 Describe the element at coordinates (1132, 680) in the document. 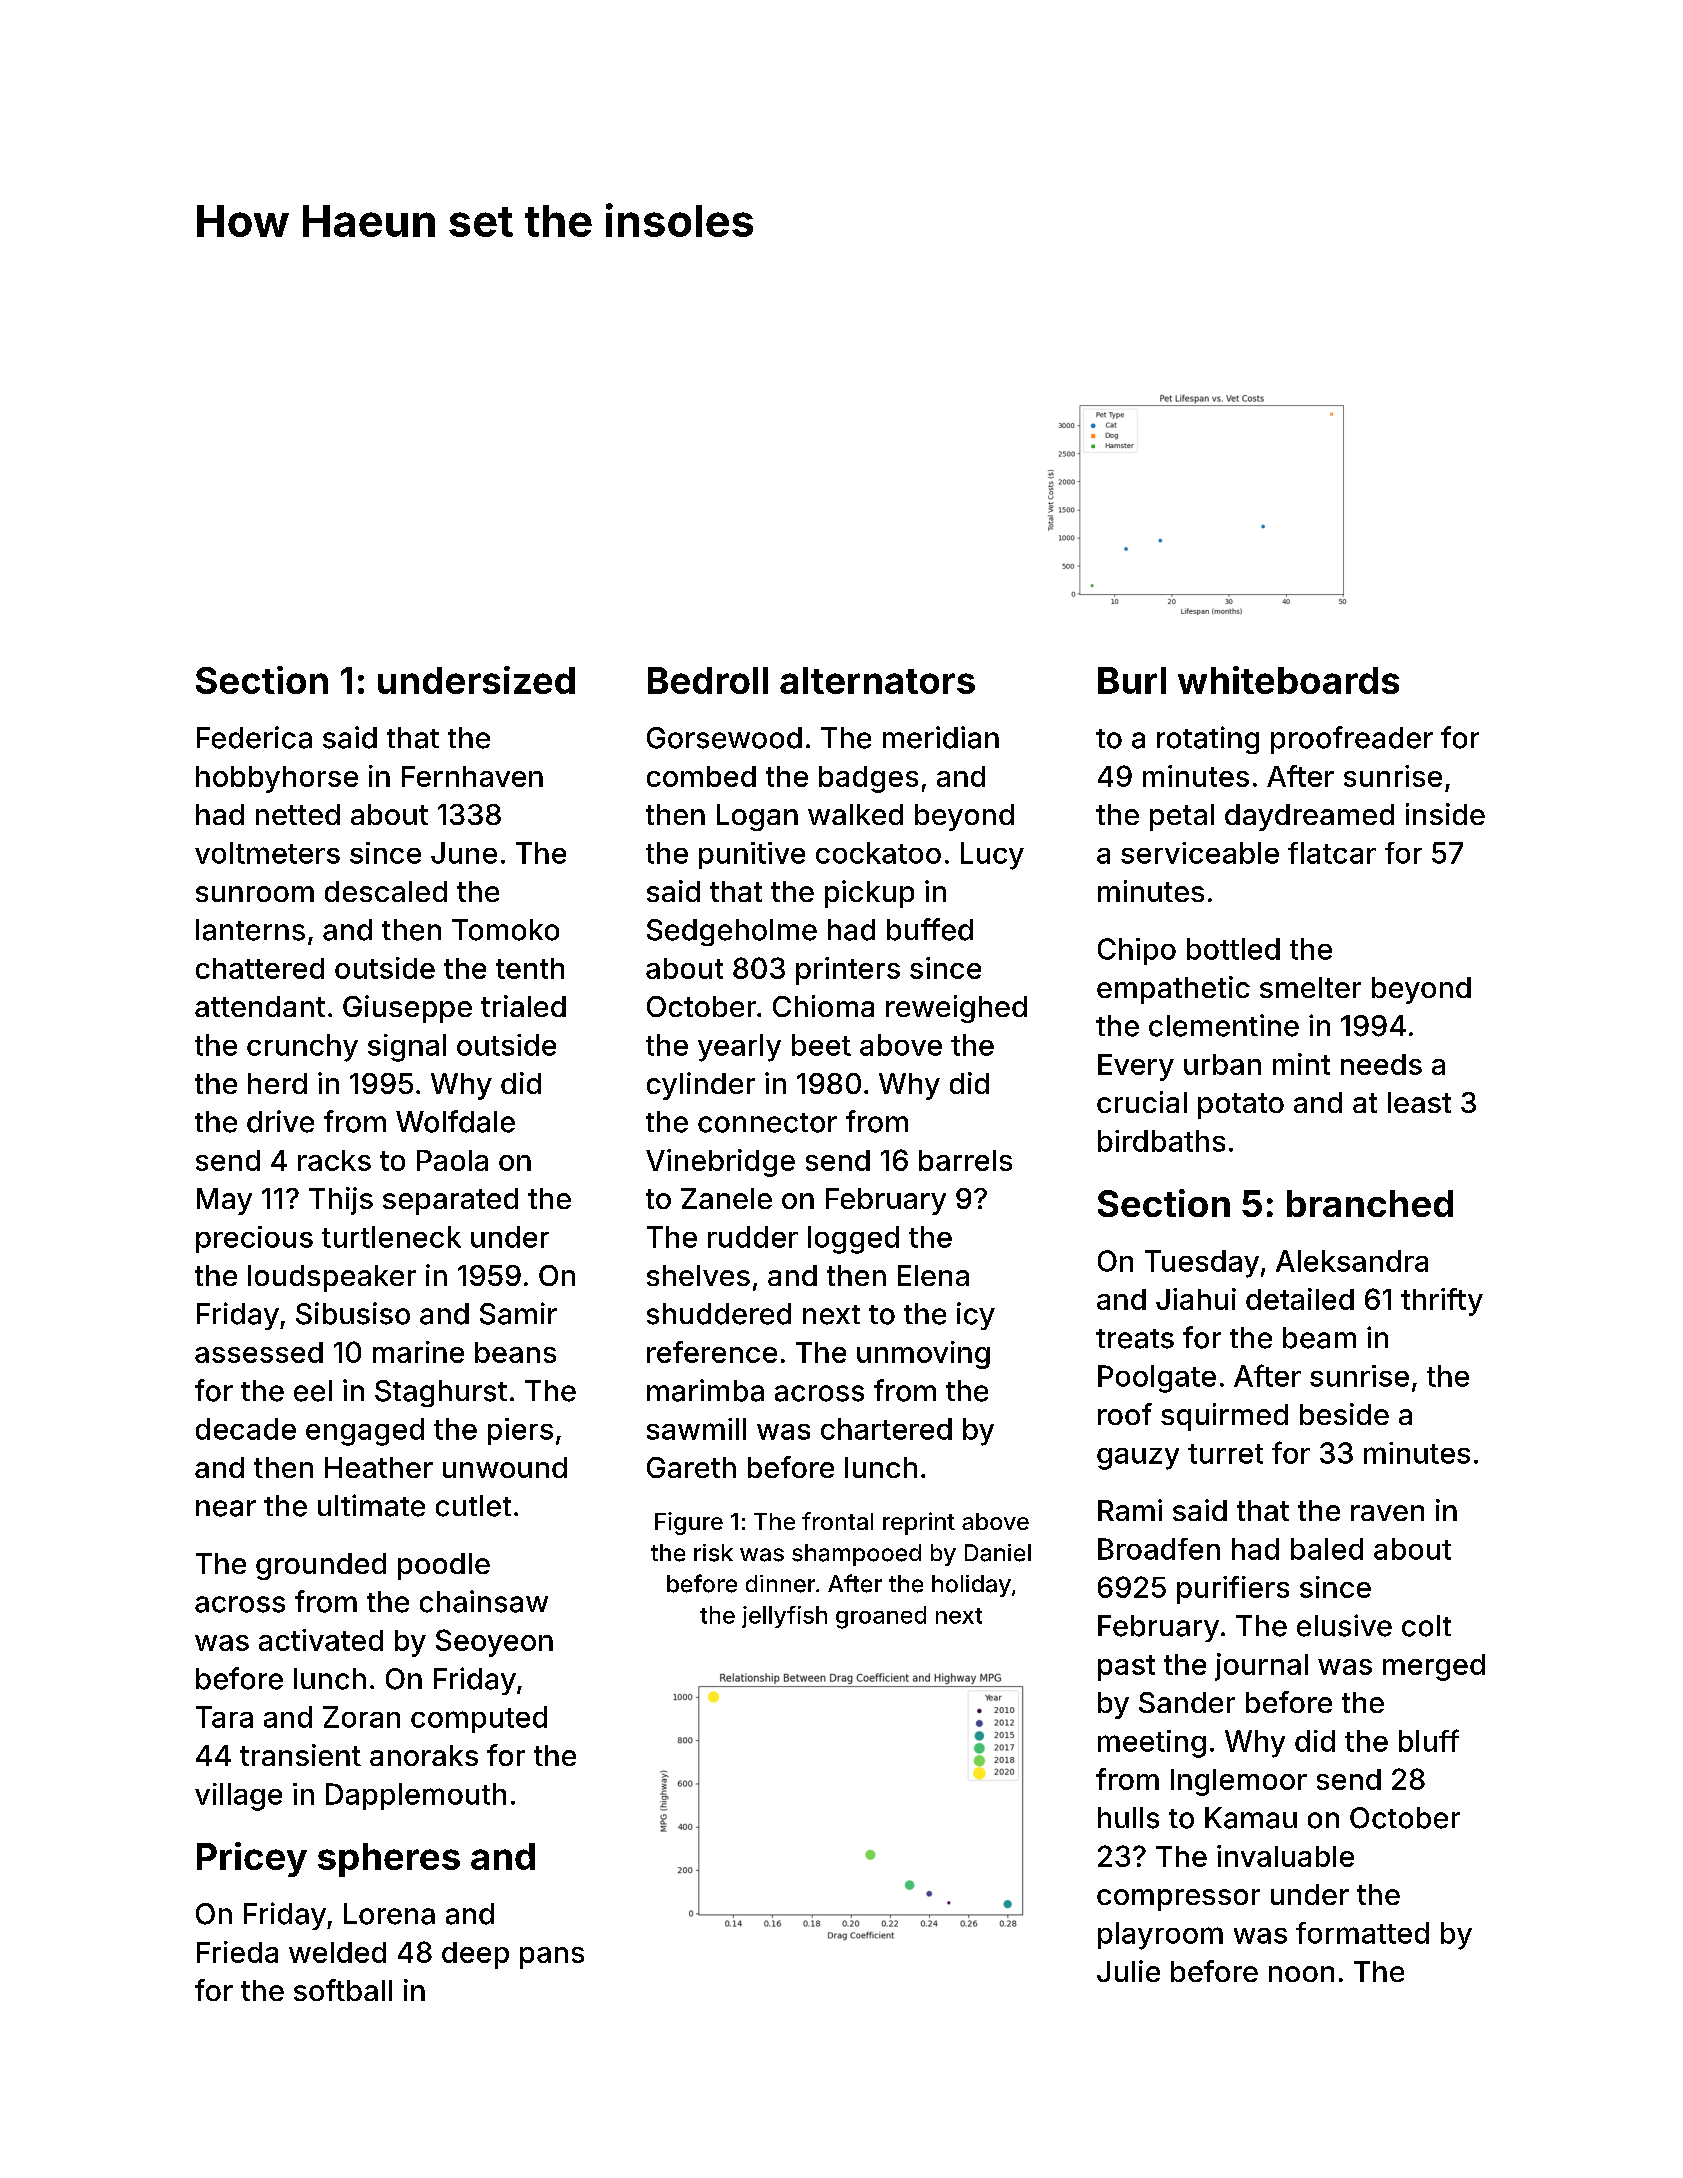

I see `Burl` at that location.
